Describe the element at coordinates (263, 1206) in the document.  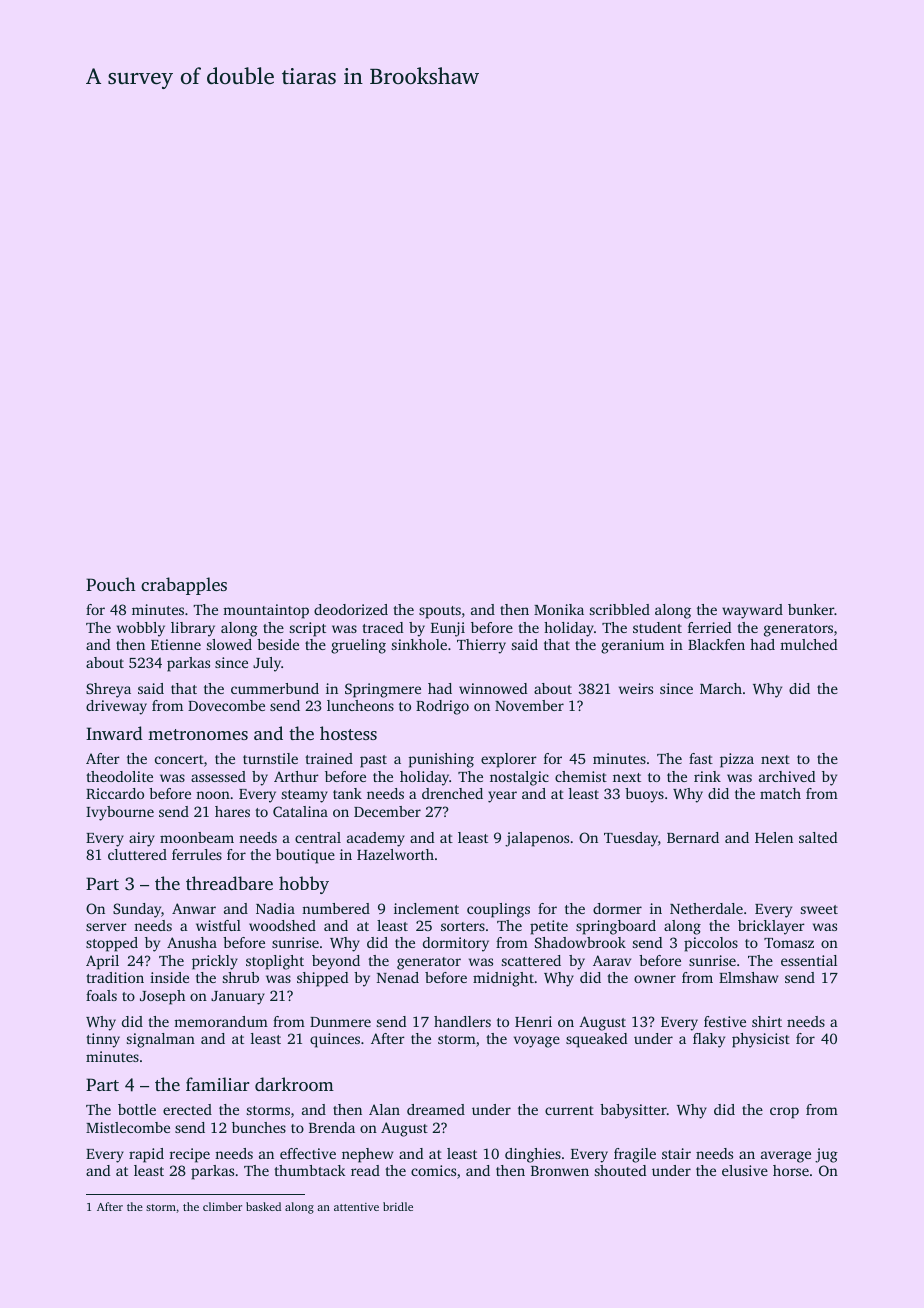
I see `basked` at that location.
